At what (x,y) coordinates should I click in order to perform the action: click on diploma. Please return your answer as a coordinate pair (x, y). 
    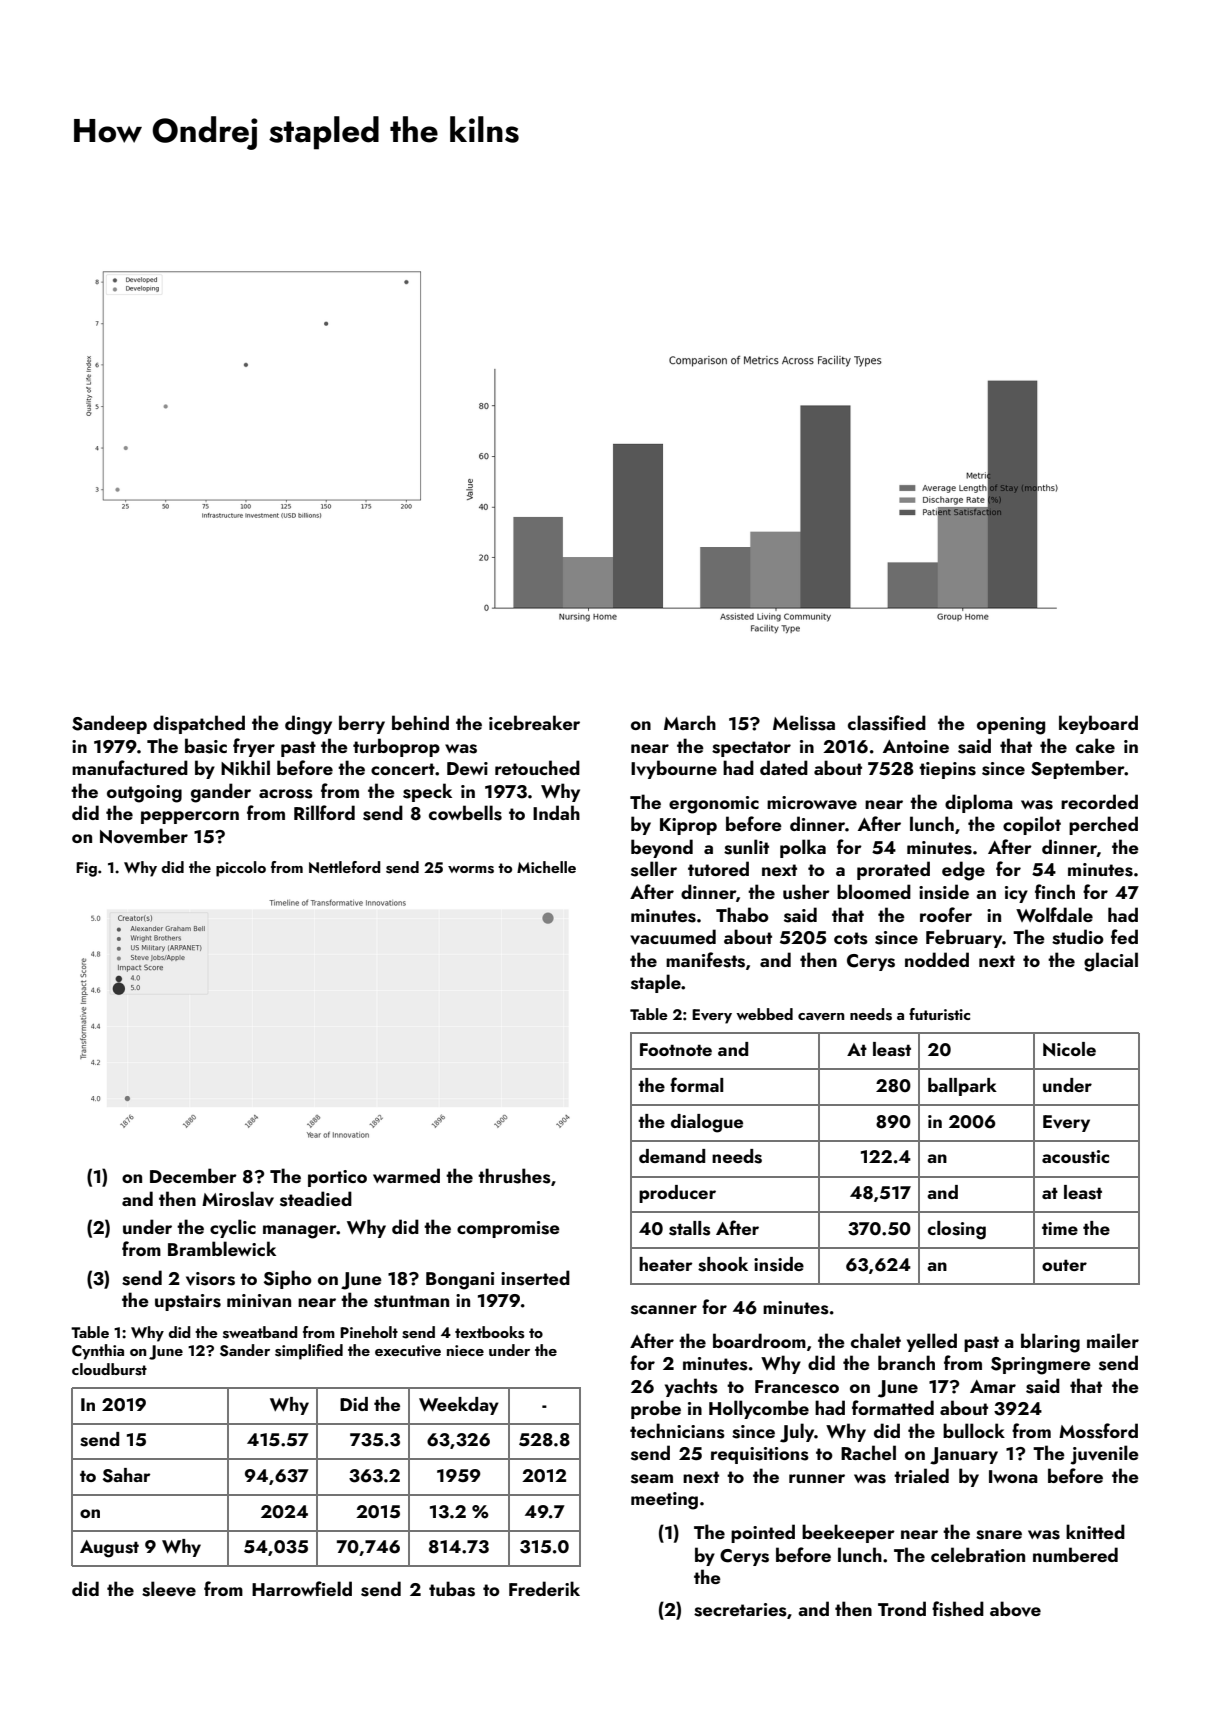
    Looking at the image, I should click on (979, 803).
